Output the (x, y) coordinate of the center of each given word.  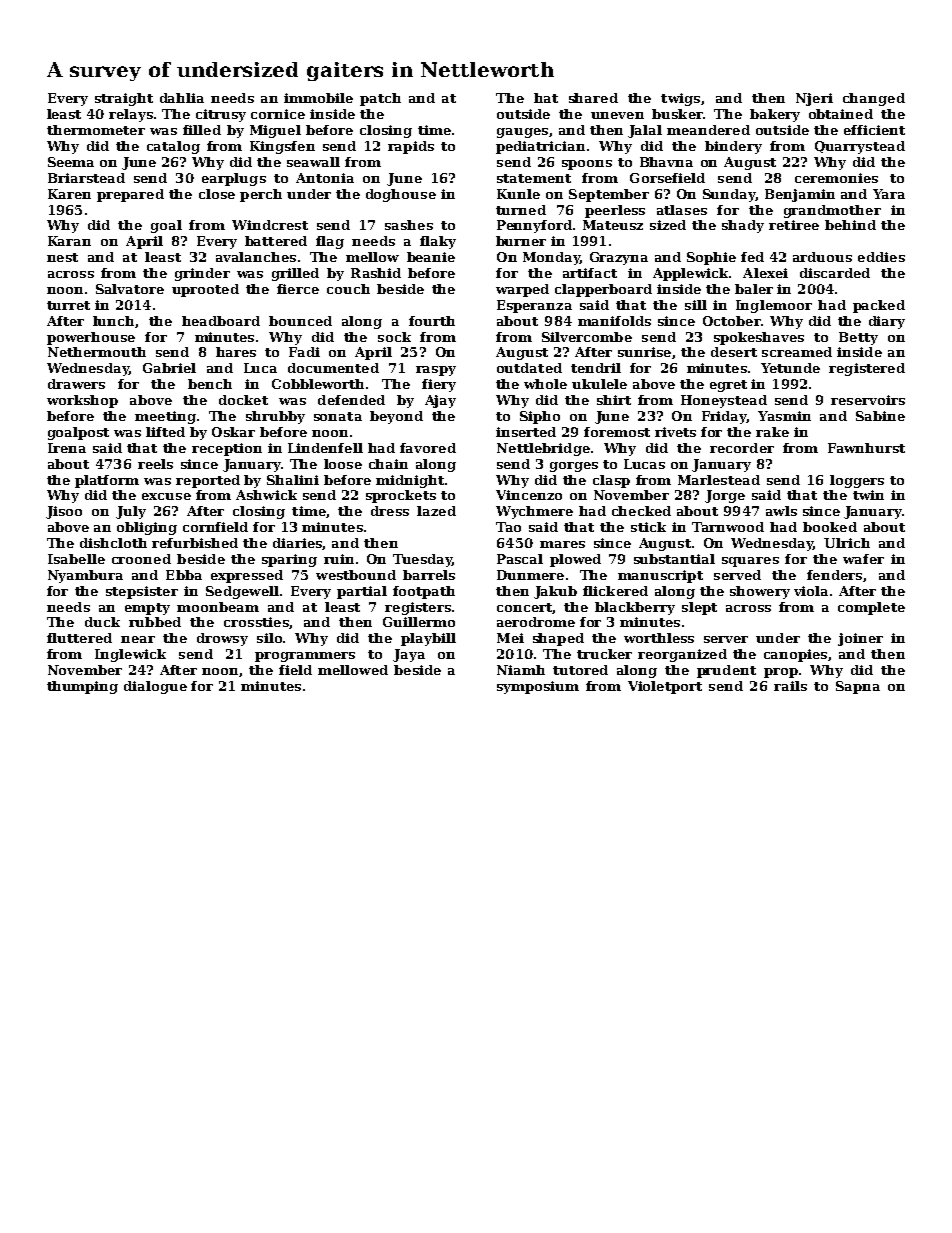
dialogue (155, 687)
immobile (318, 98)
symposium (538, 687)
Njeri (814, 99)
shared (593, 98)
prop (781, 673)
